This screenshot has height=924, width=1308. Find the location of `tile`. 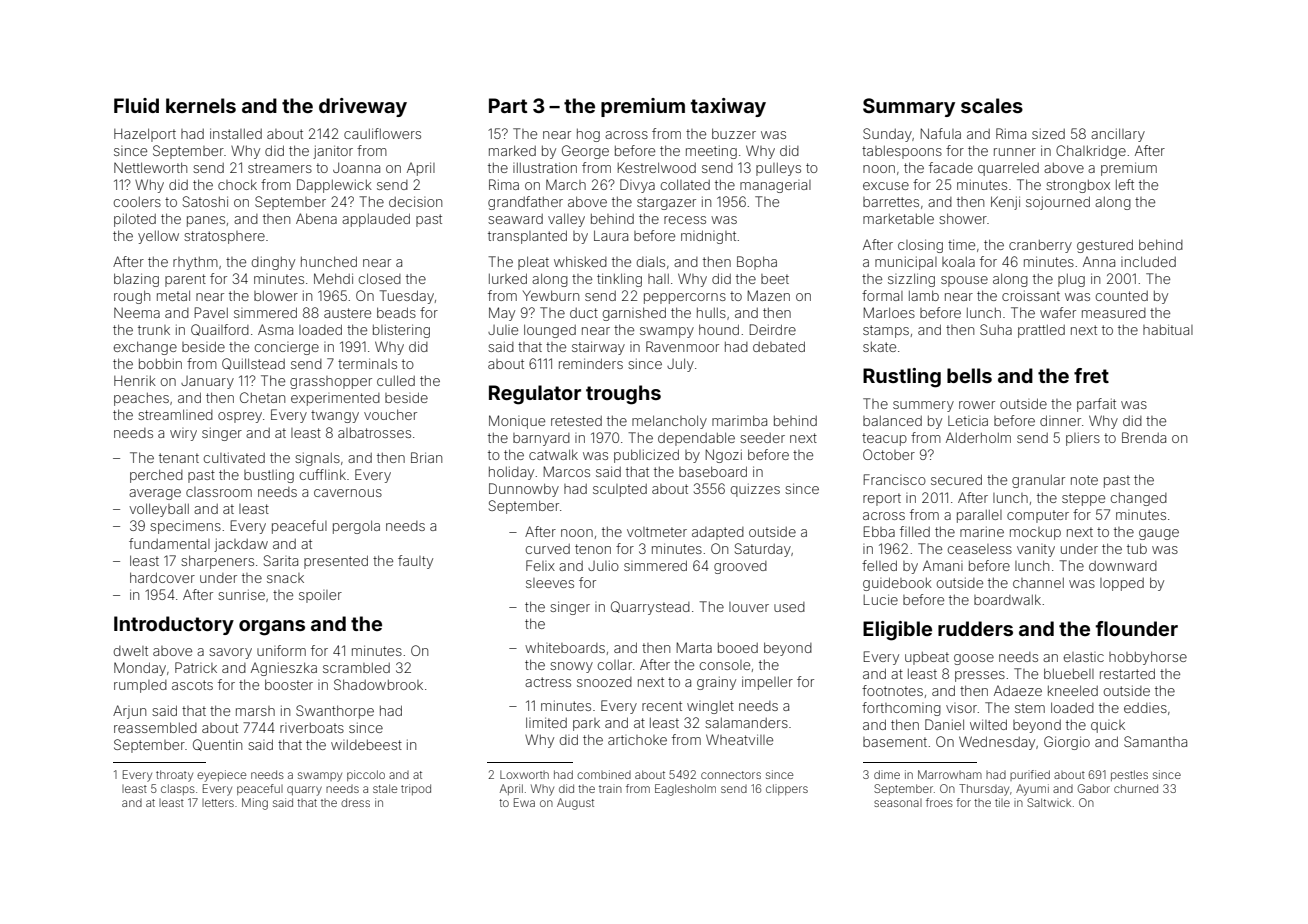

tile is located at coordinates (1002, 802).
